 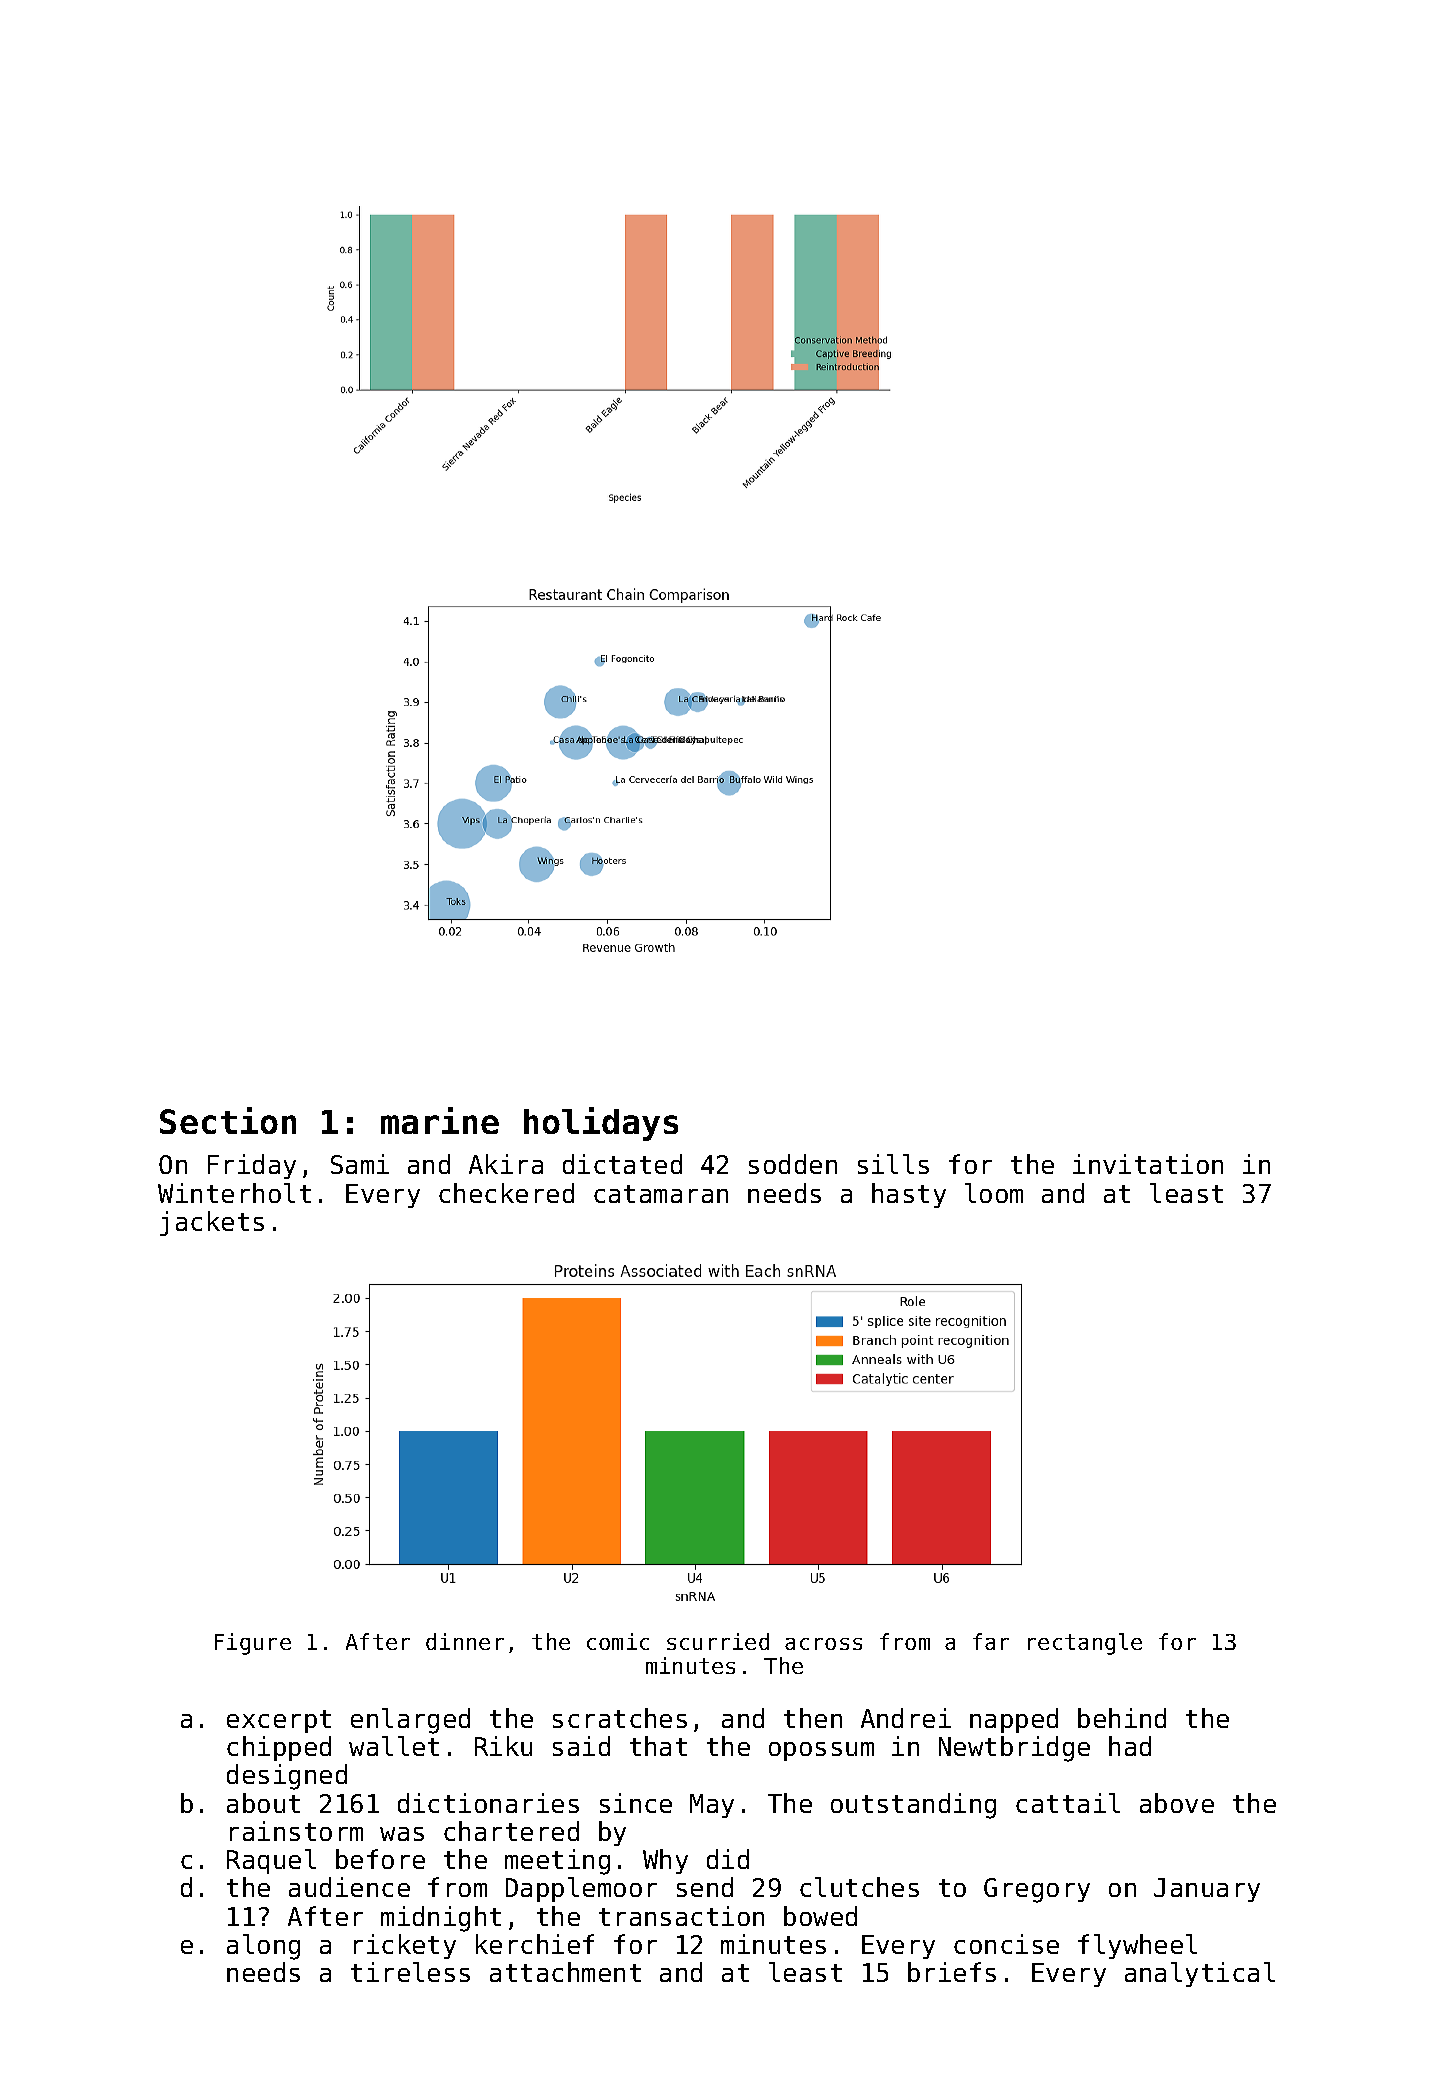 I want to click on Raquel, so click(x=271, y=1861).
